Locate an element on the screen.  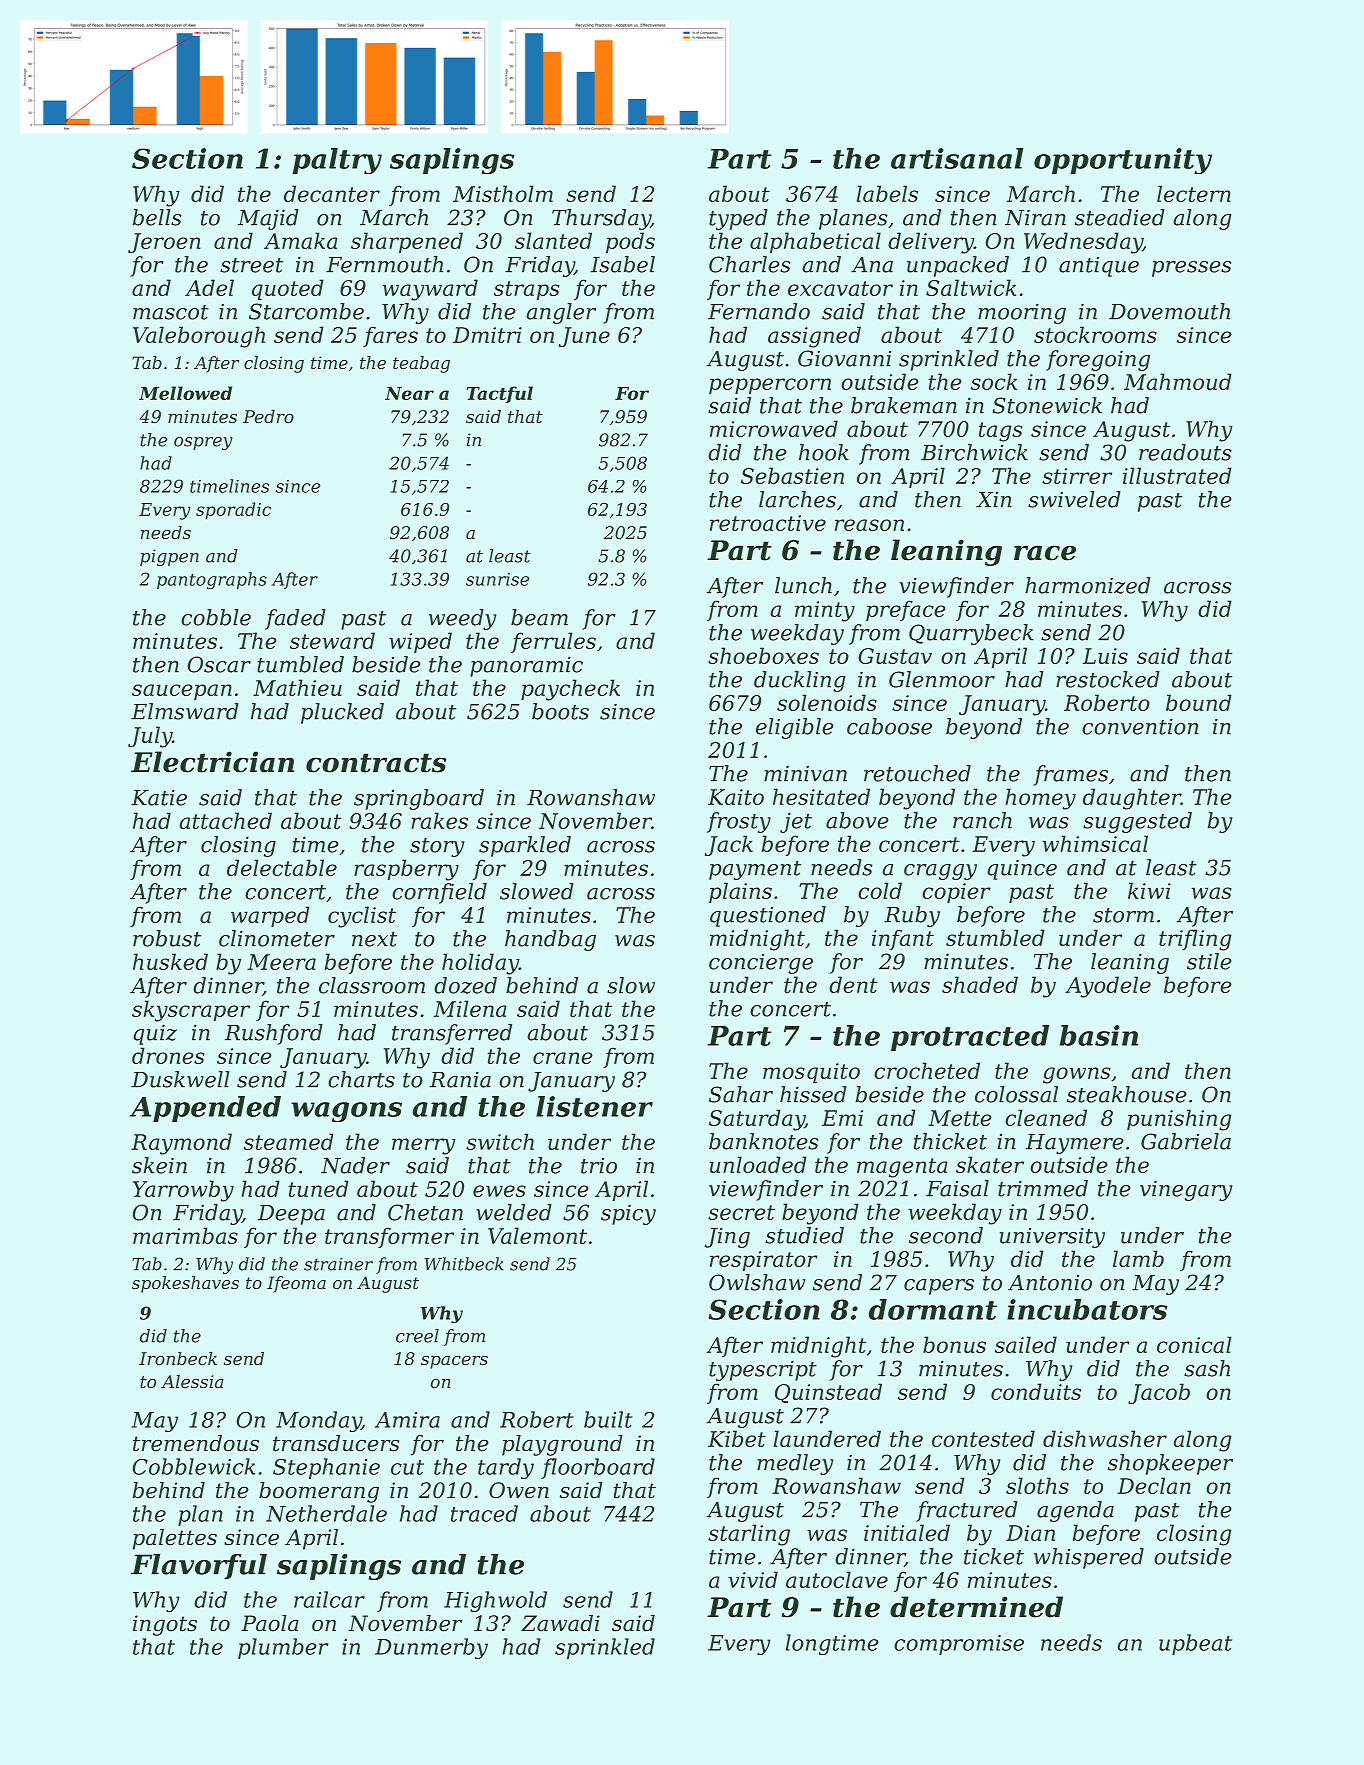
presses is located at coordinates (1192, 269).
